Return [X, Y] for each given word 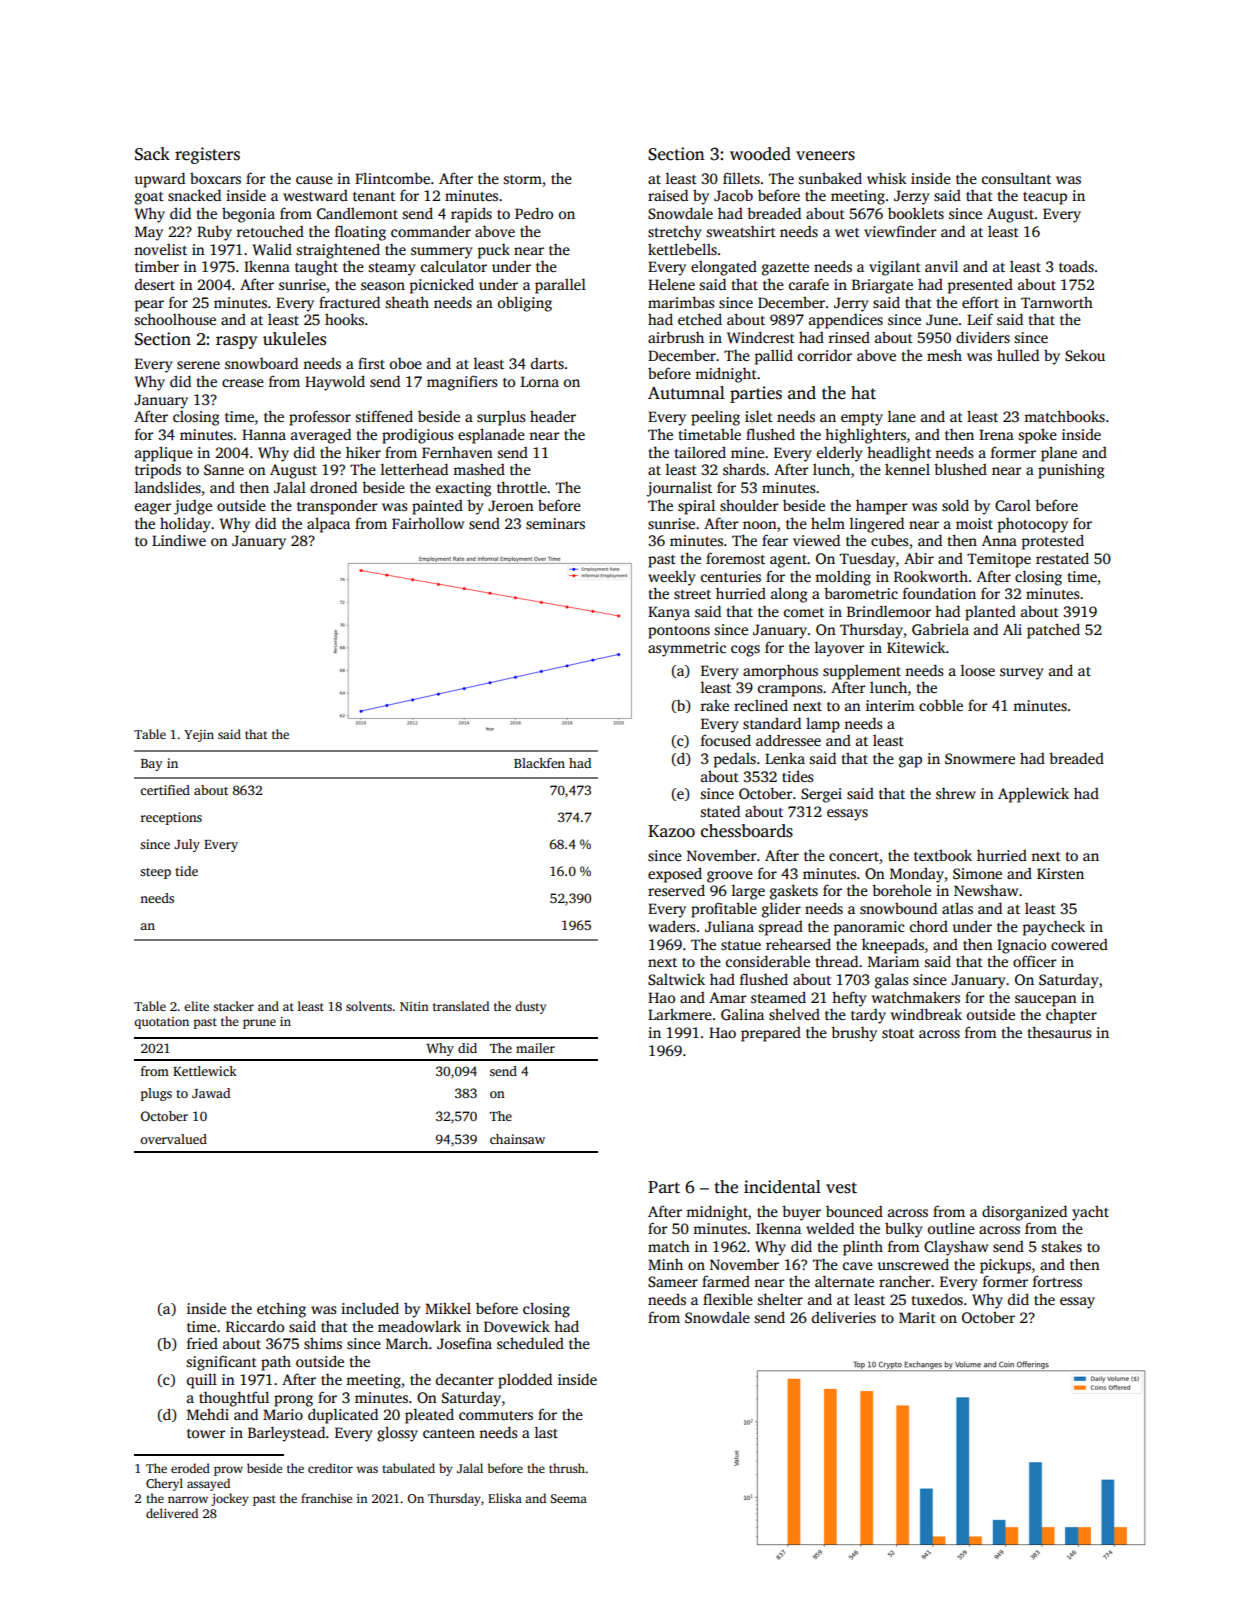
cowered [1079, 944]
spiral [696, 507]
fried [202, 1343]
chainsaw [517, 1139]
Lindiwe [179, 540]
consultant [1016, 178]
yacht [1090, 1213]
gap [910, 762]
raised [668, 195]
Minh [665, 1264]
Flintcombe [392, 178]
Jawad [211, 1093]
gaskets [794, 892]
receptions [171, 818]
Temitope [999, 560]
